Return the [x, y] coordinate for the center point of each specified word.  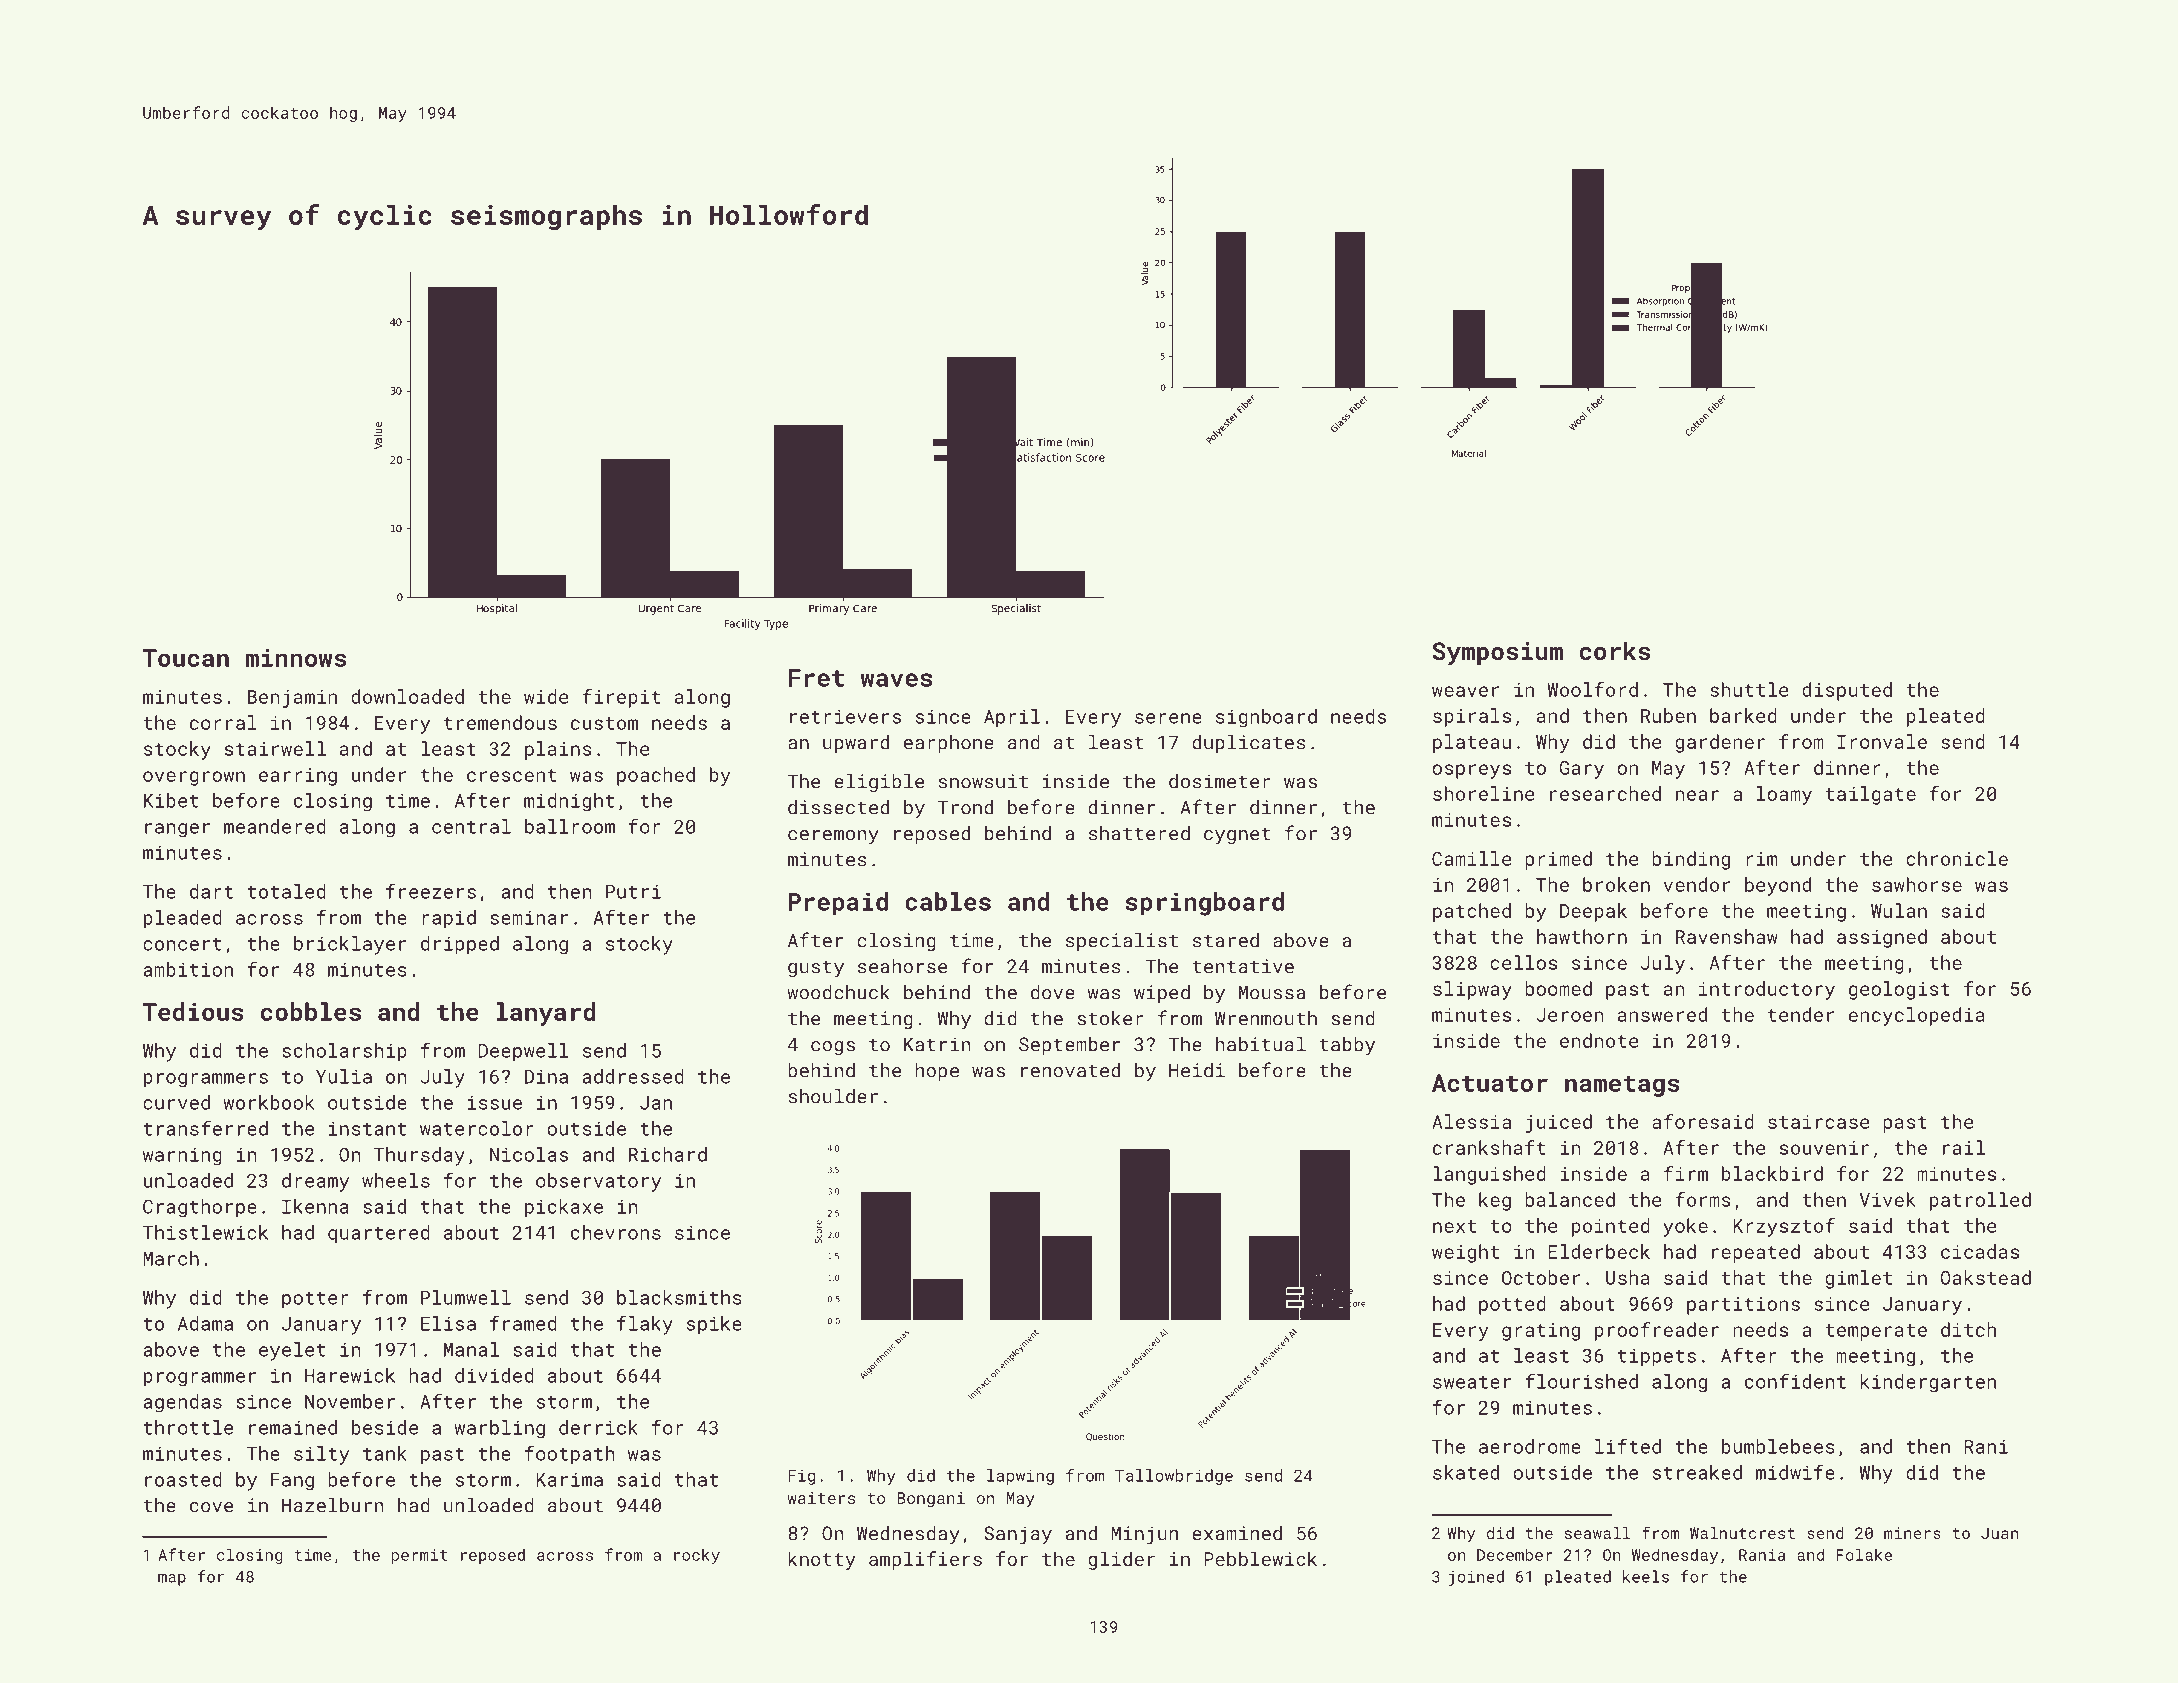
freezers [431, 891]
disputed [1847, 691]
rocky [697, 1556]
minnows [296, 658]
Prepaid [838, 904]
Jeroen [1570, 1015]
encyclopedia [1917, 1016]
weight [1465, 1253]
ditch [1968, 1329]
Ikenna [315, 1206]
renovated [1070, 1070]
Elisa [448, 1323]
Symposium [1497, 653]
